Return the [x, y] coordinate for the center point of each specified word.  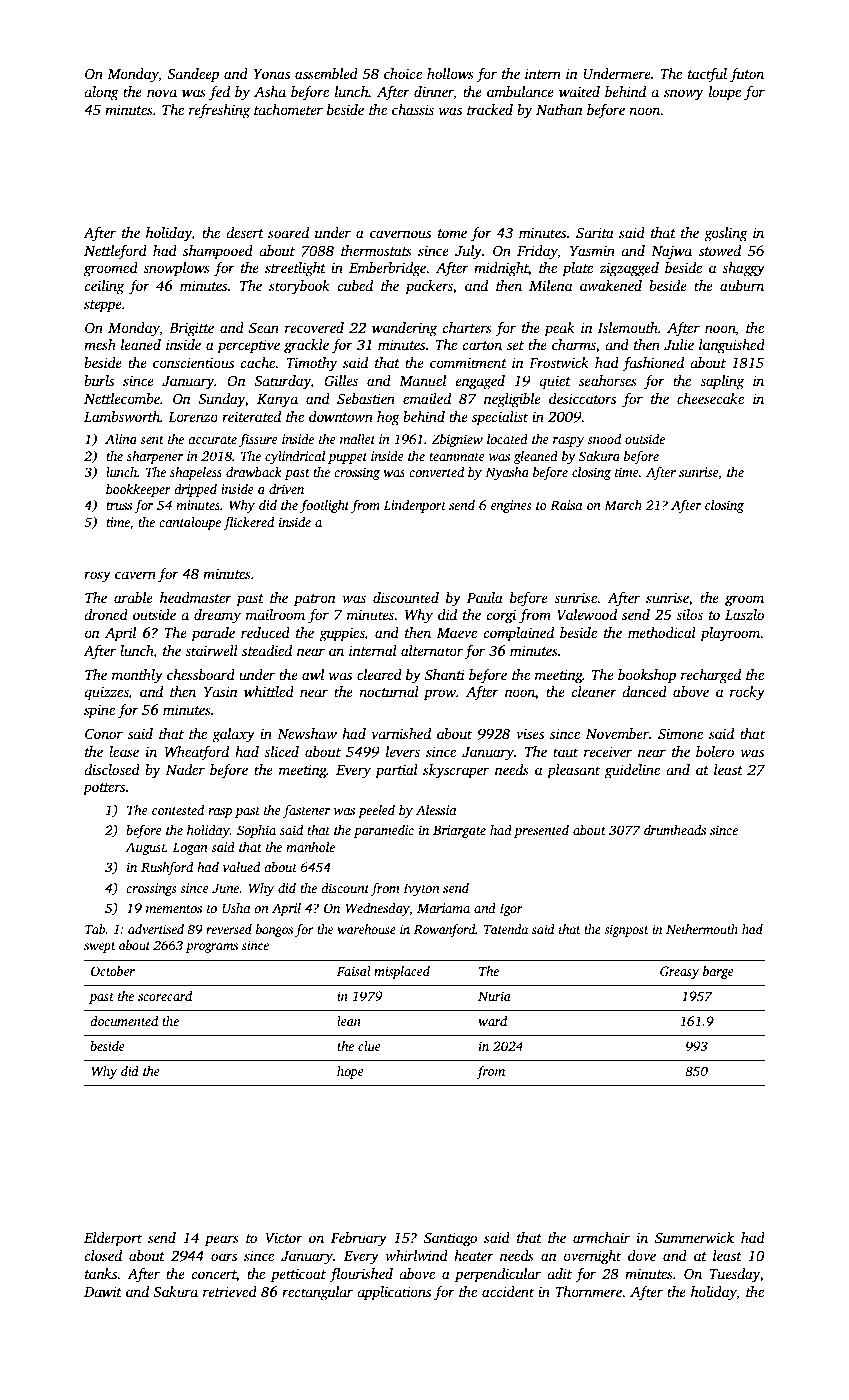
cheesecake [710, 398]
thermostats [376, 250]
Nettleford [115, 252]
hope [350, 1072]
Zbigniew [457, 440]
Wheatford [197, 753]
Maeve [457, 633]
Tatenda [506, 929]
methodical [662, 632]
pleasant [573, 771]
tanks [101, 1273]
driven [286, 489]
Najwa [671, 252]
